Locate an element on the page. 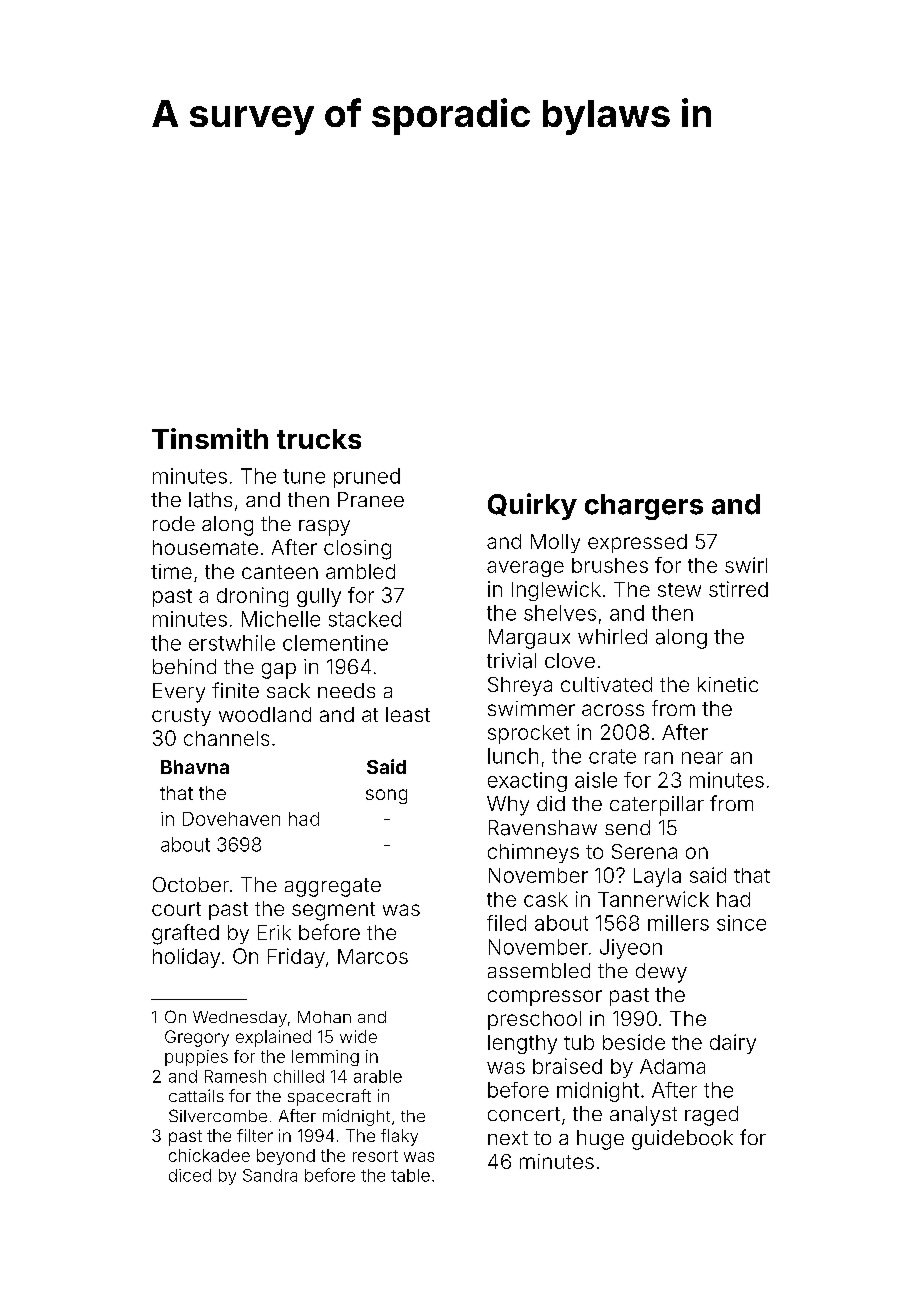 The width and height of the image is (924, 1311). table is located at coordinates (410, 1175).
